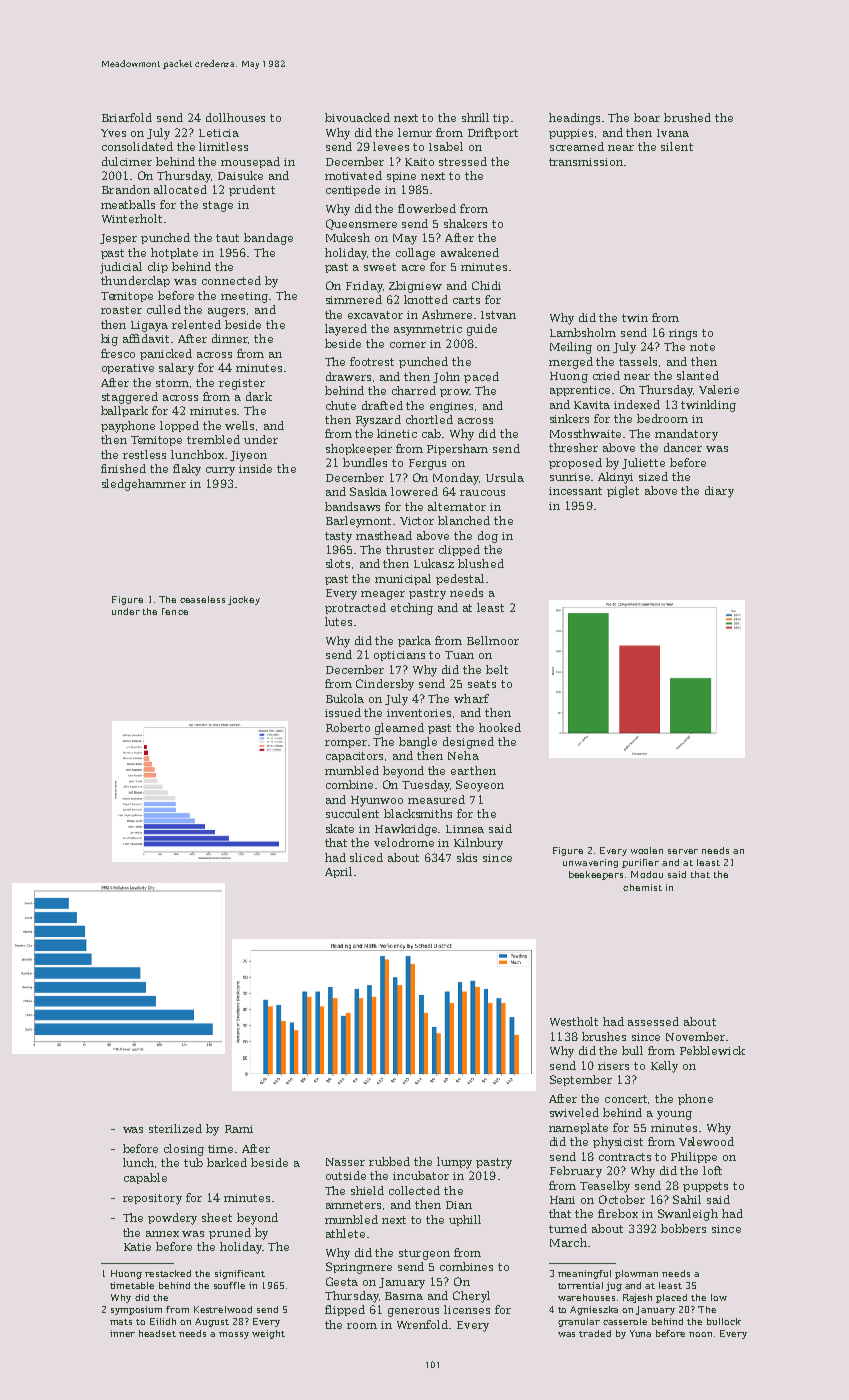 The height and width of the document is (1400, 849). Describe the element at coordinates (702, 347) in the document. I see `note` at that location.
